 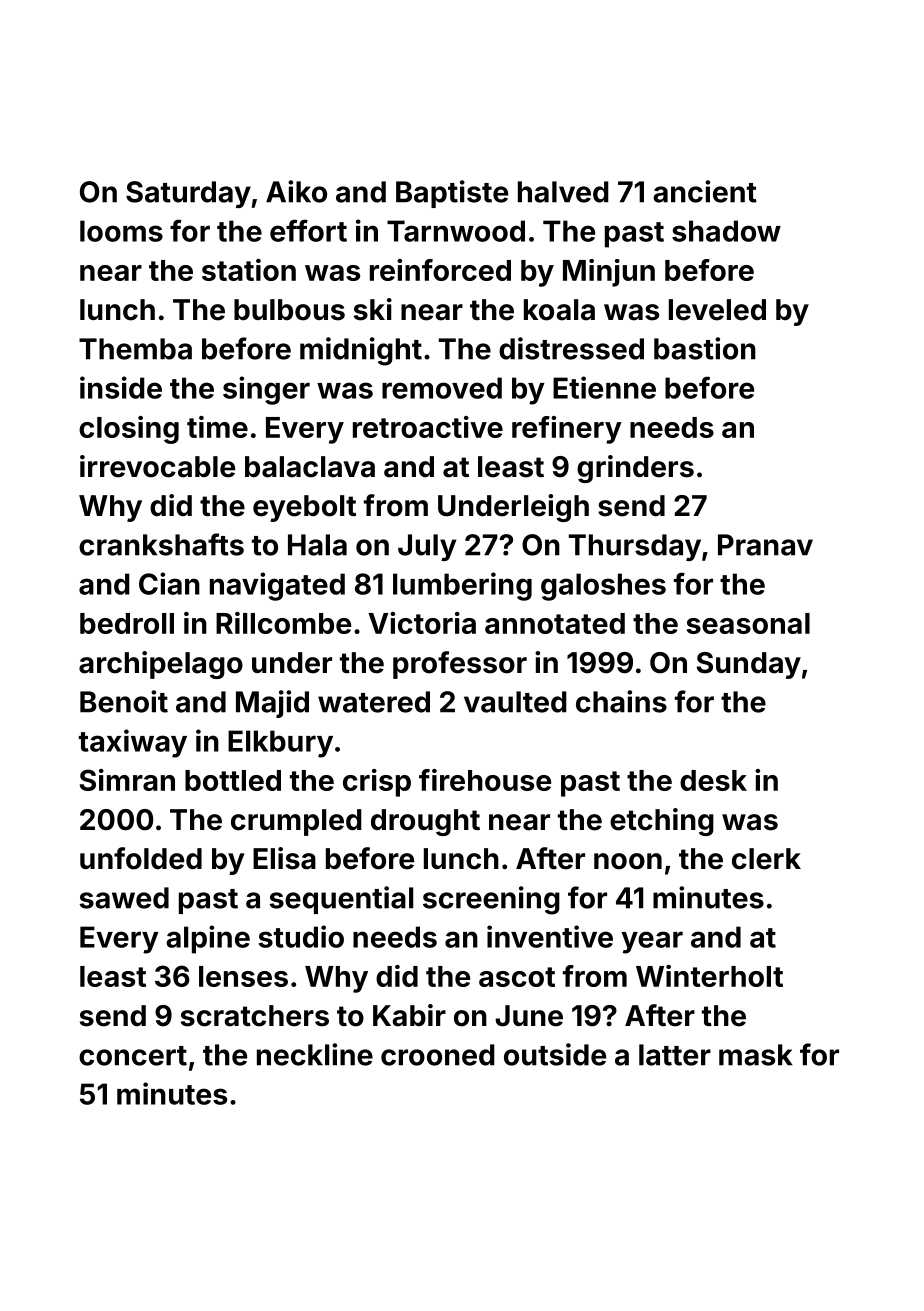 I want to click on inventive, so click(x=550, y=936).
